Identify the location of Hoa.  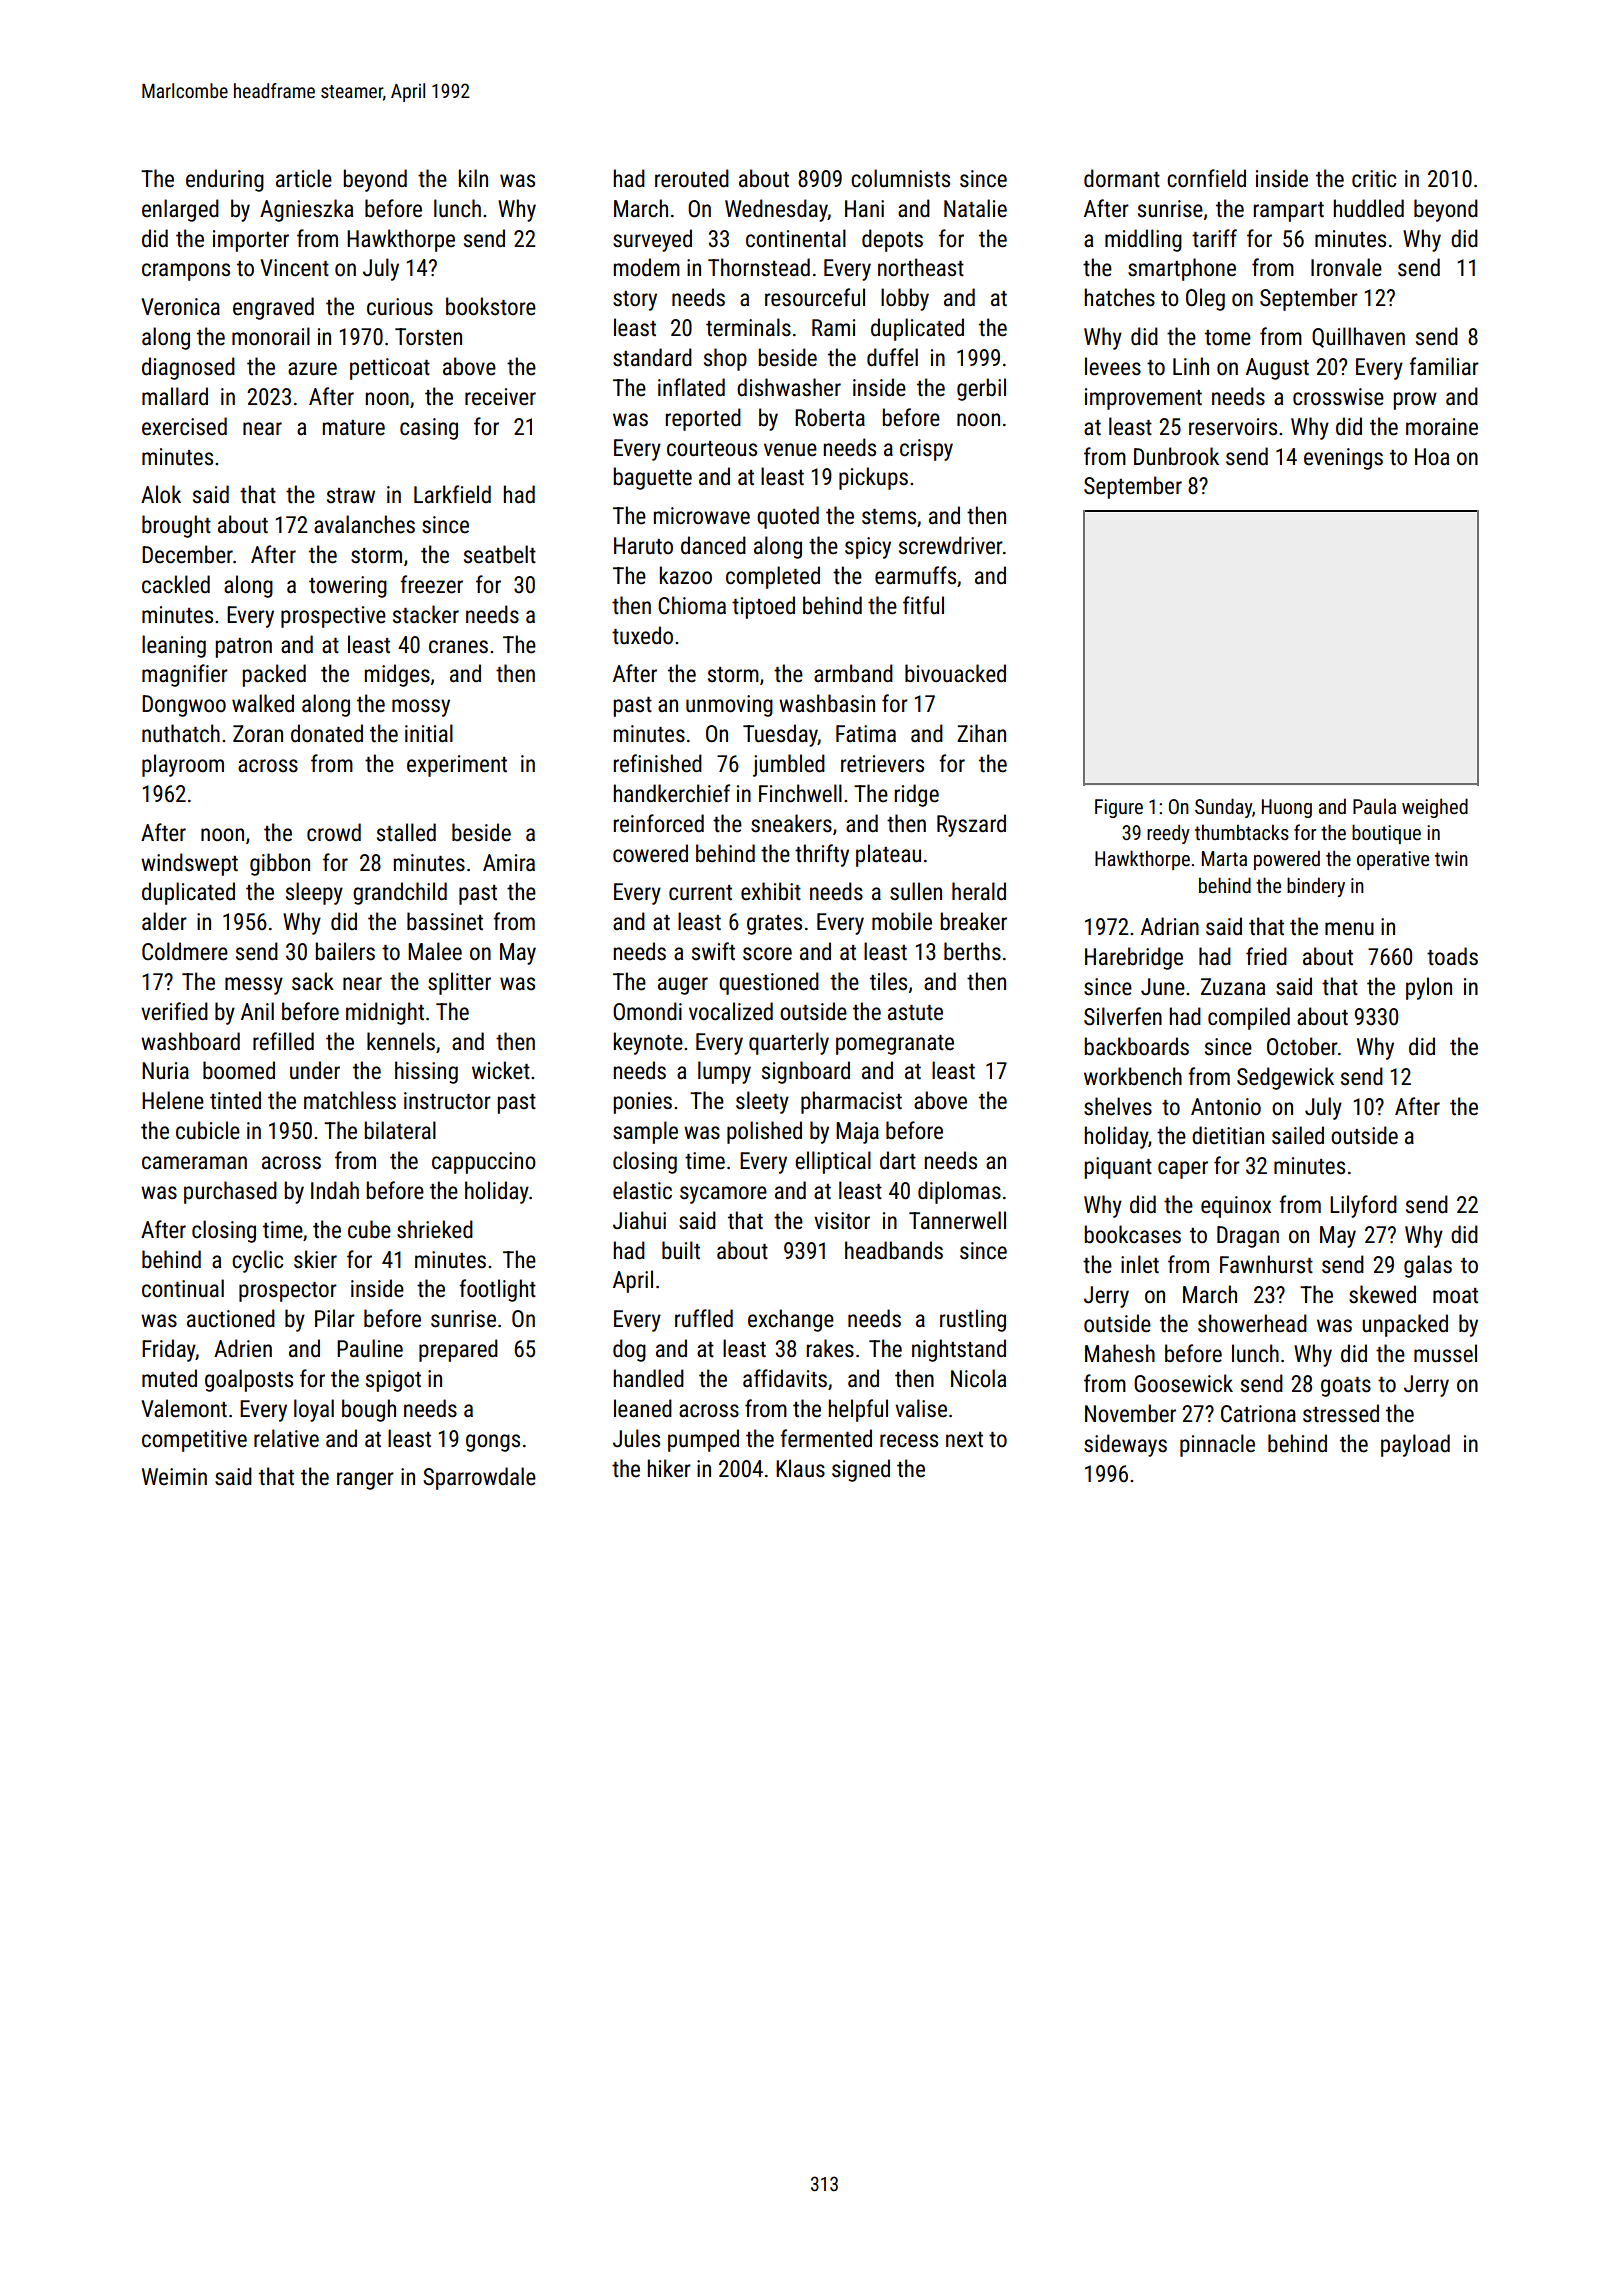
(1432, 457).
